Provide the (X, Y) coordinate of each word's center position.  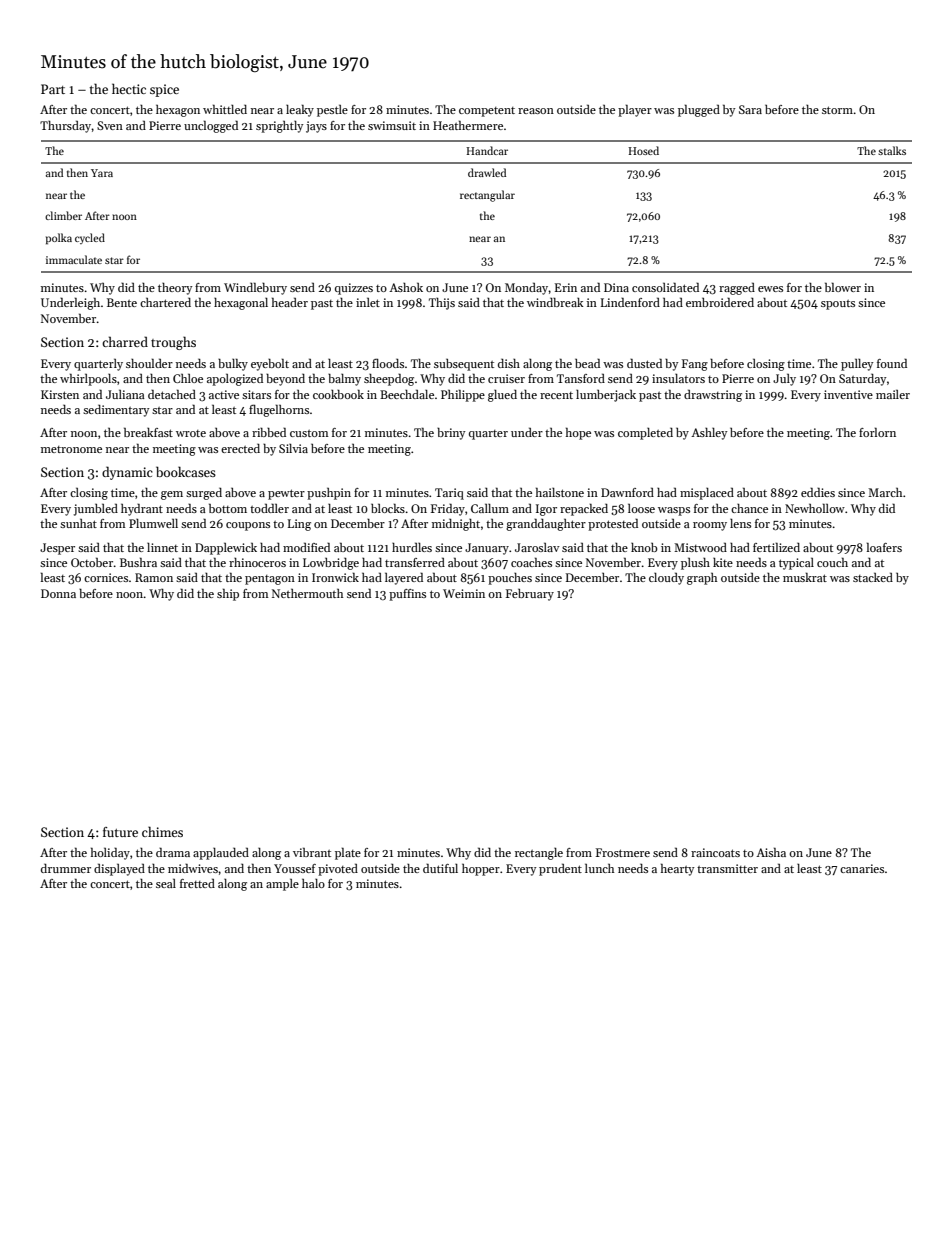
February (530, 595)
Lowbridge (331, 564)
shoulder (149, 363)
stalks (892, 150)
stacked (873, 577)
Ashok (406, 287)
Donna (58, 593)
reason (536, 111)
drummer (66, 868)
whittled (225, 109)
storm (838, 110)
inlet (368, 302)
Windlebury (255, 288)
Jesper (57, 549)
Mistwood (700, 547)
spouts (838, 305)
